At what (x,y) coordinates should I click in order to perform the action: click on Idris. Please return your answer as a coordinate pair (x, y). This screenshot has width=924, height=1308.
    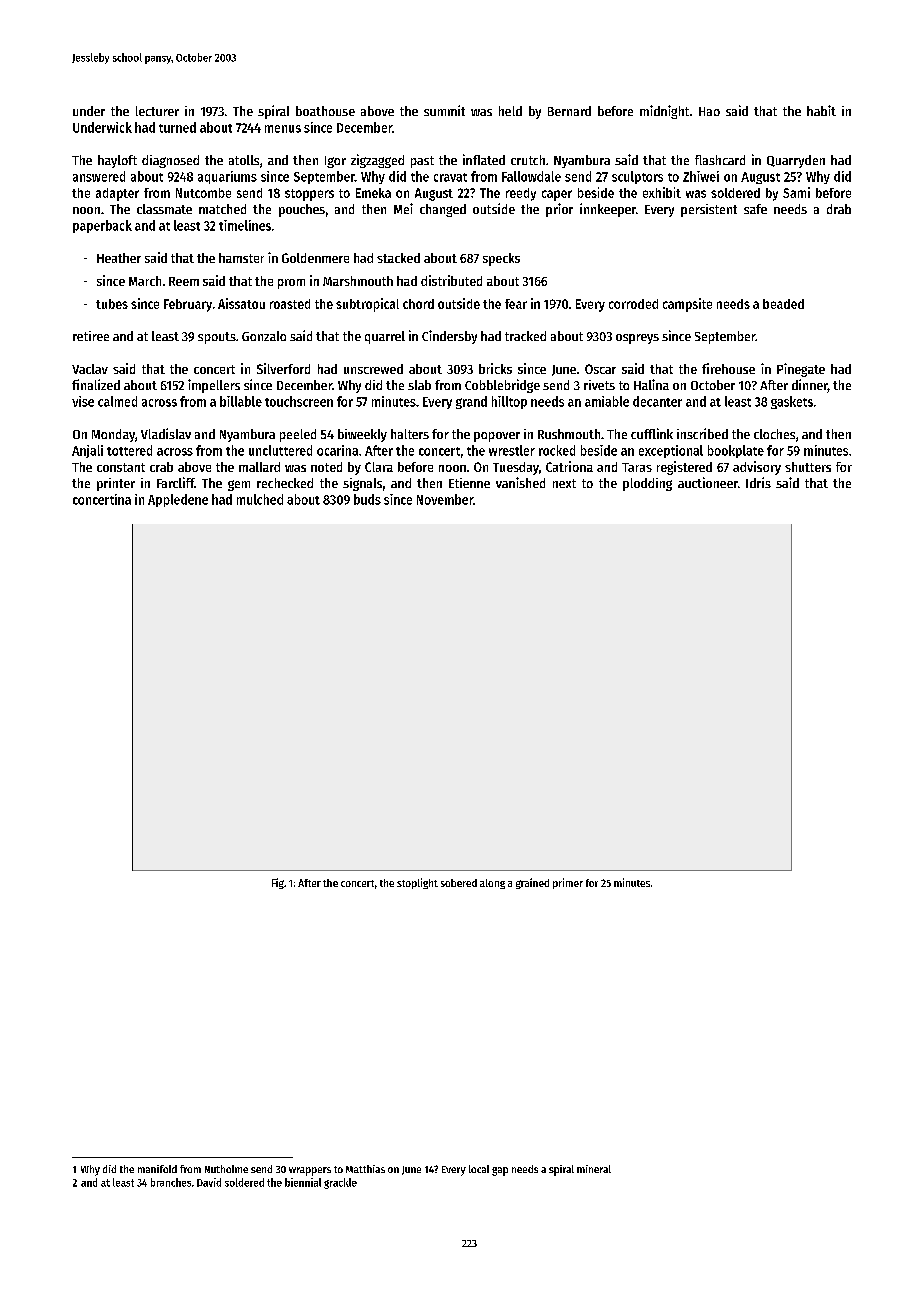
    Looking at the image, I should click on (758, 482).
